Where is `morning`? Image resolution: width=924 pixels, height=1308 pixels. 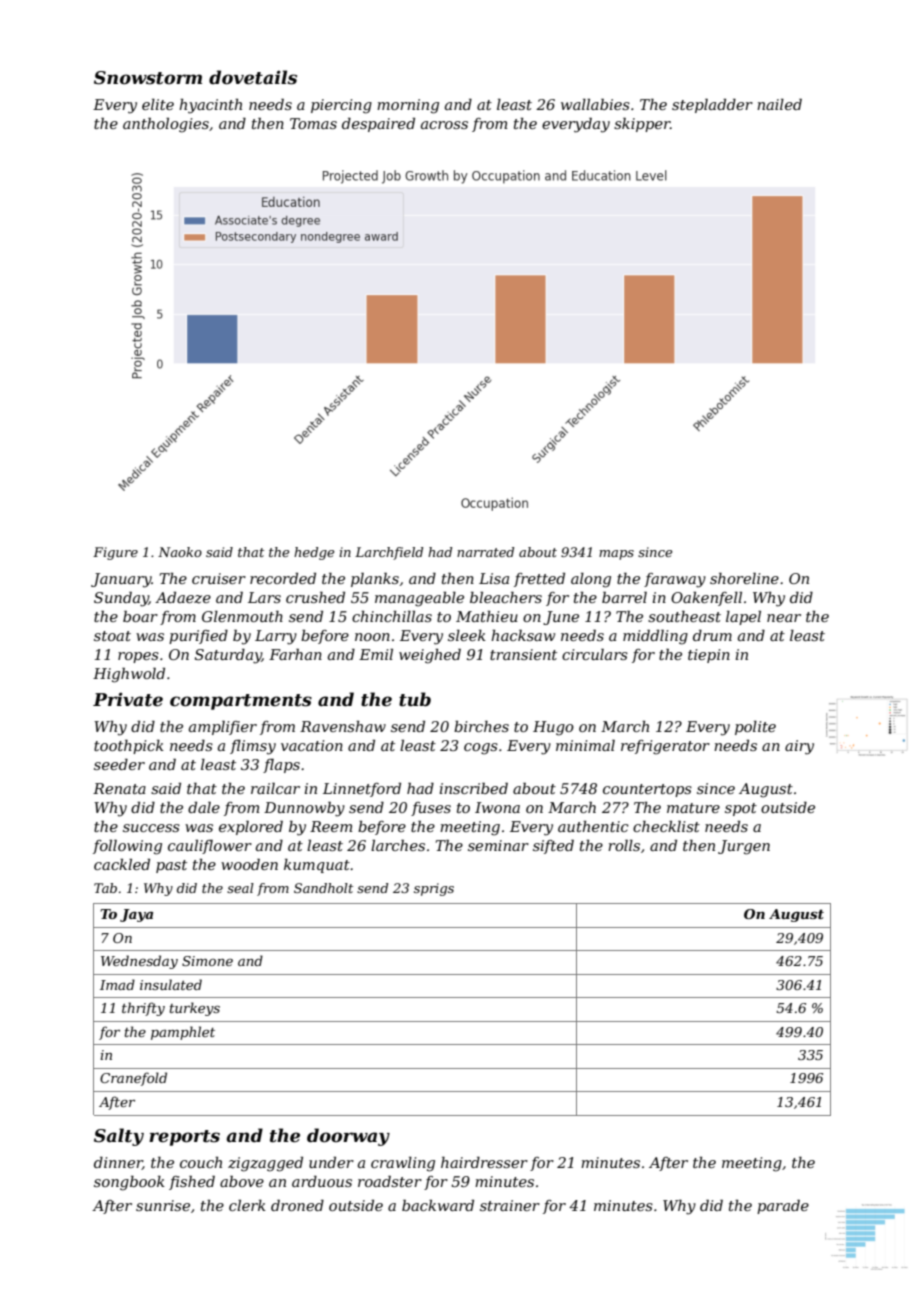
morning is located at coordinates (408, 106).
